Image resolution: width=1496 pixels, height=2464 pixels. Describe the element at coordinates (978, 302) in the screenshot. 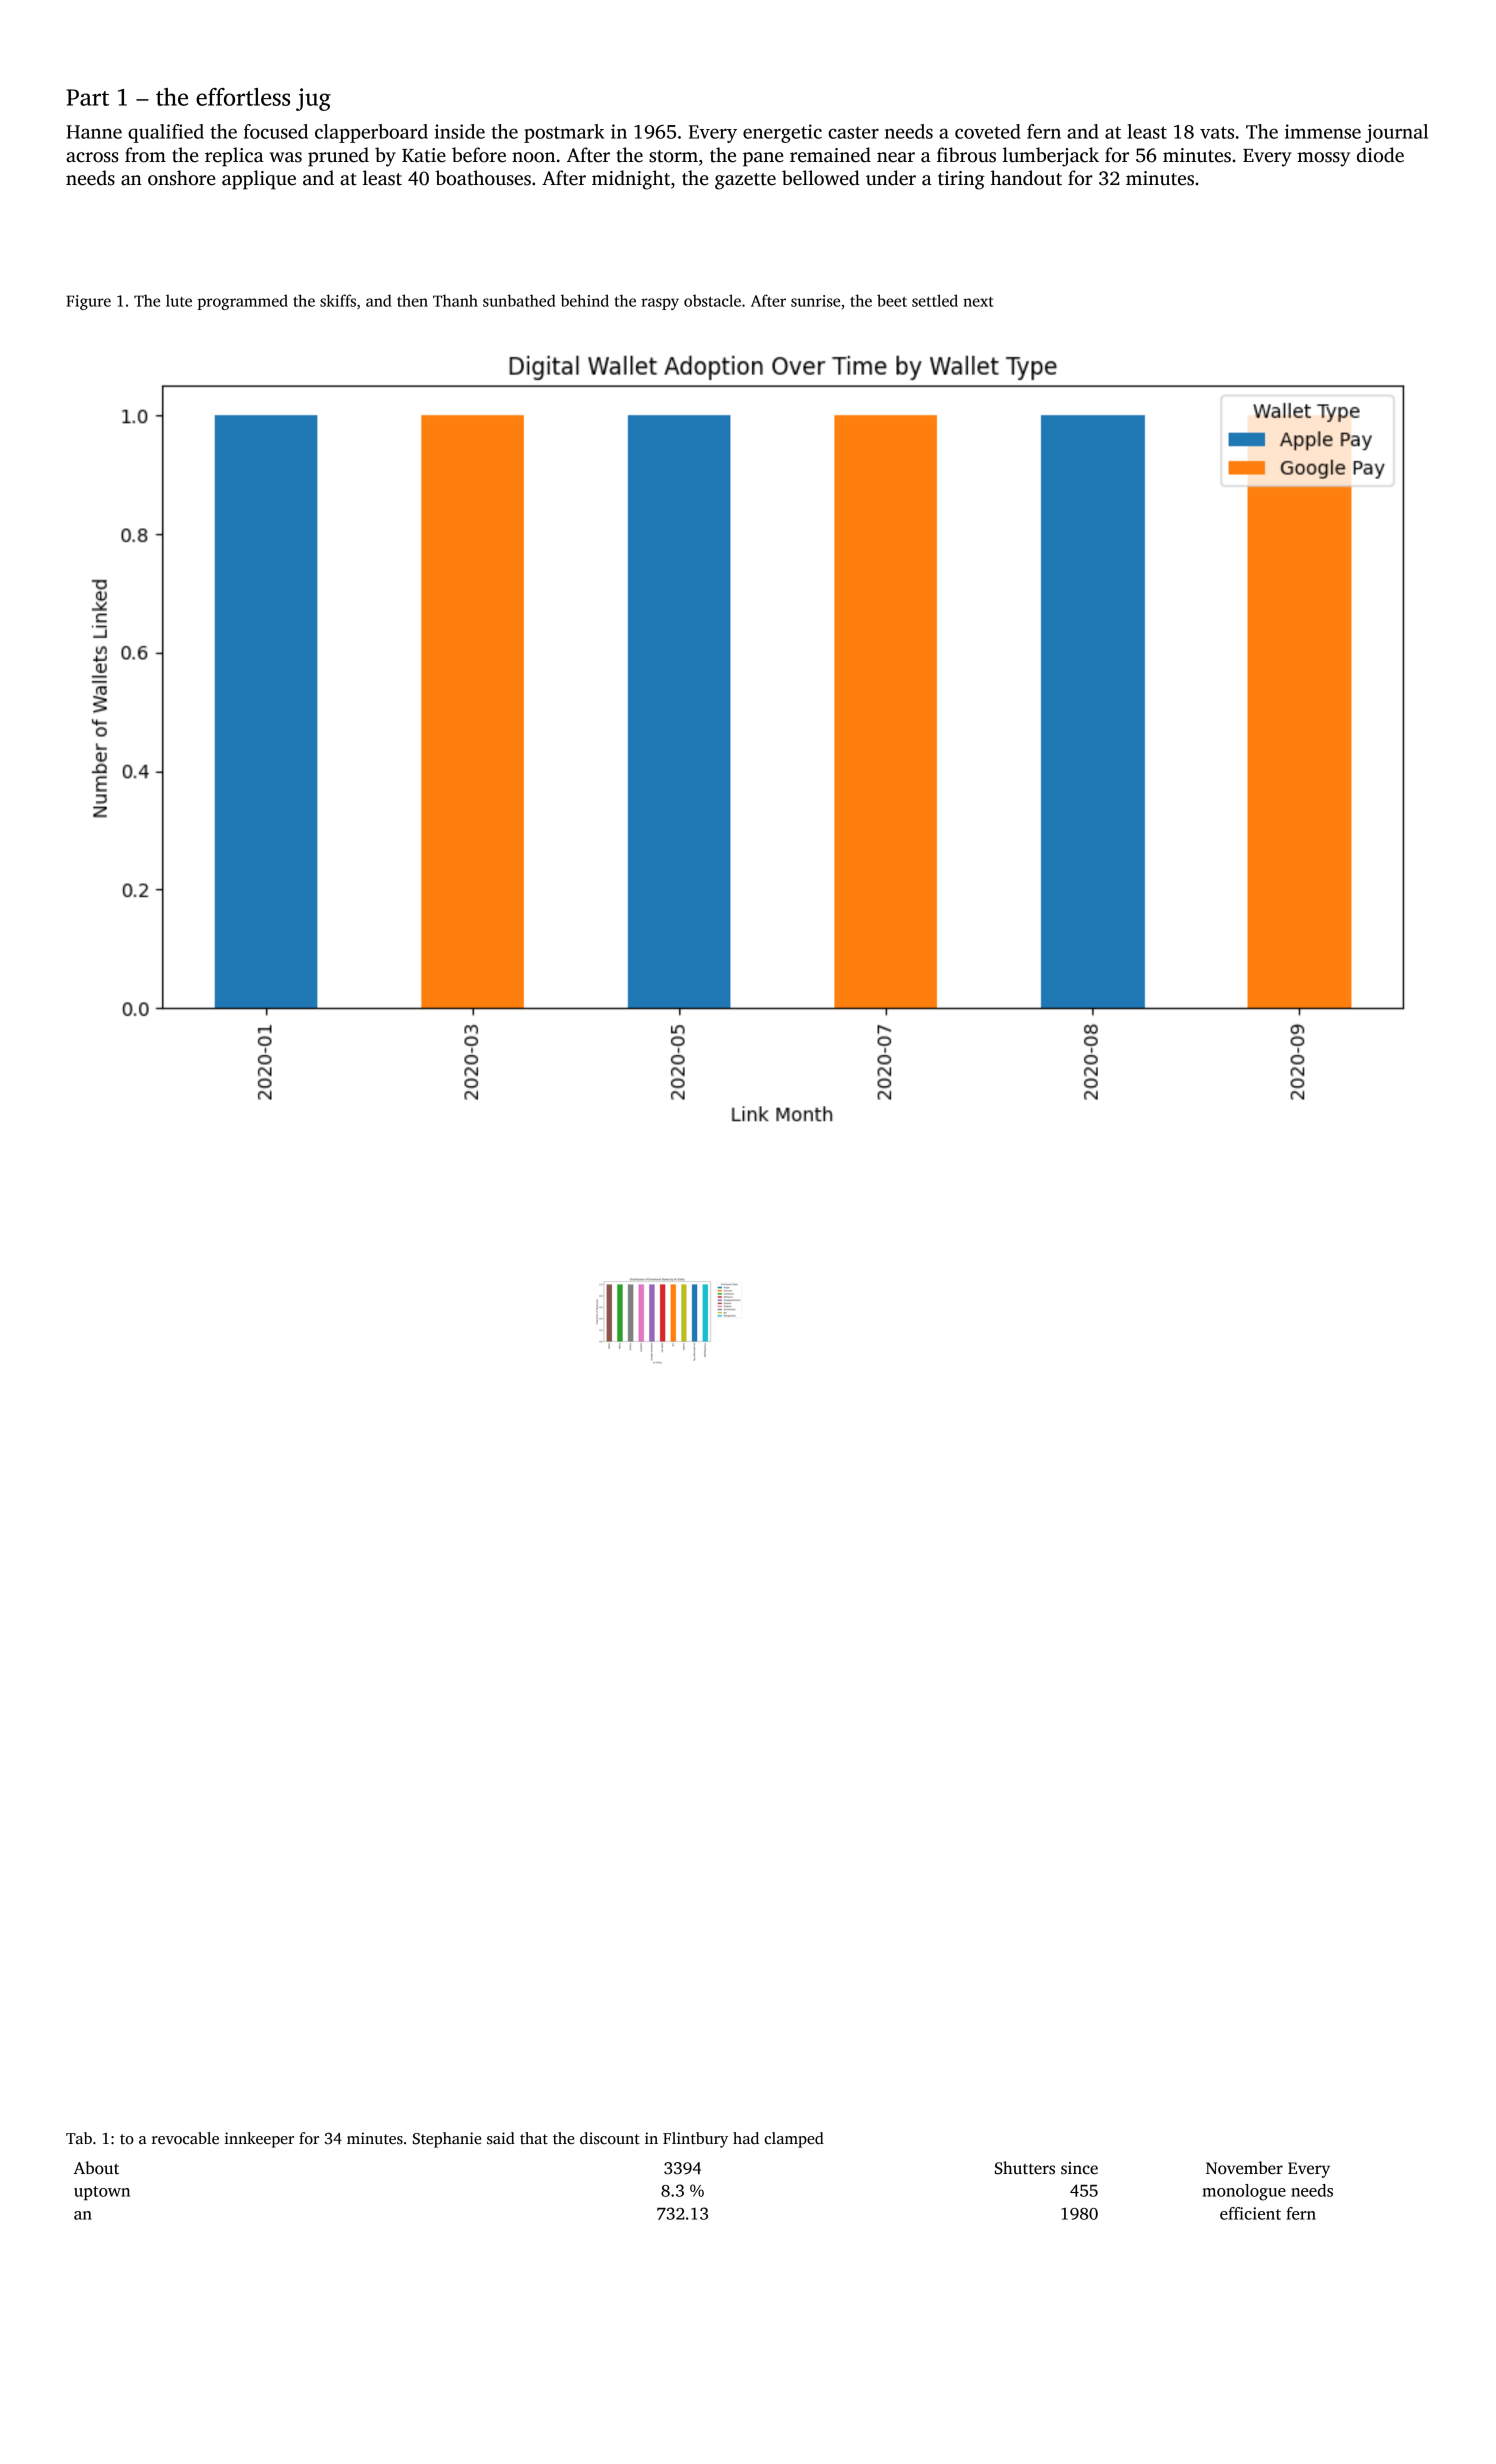

I see `next` at that location.
